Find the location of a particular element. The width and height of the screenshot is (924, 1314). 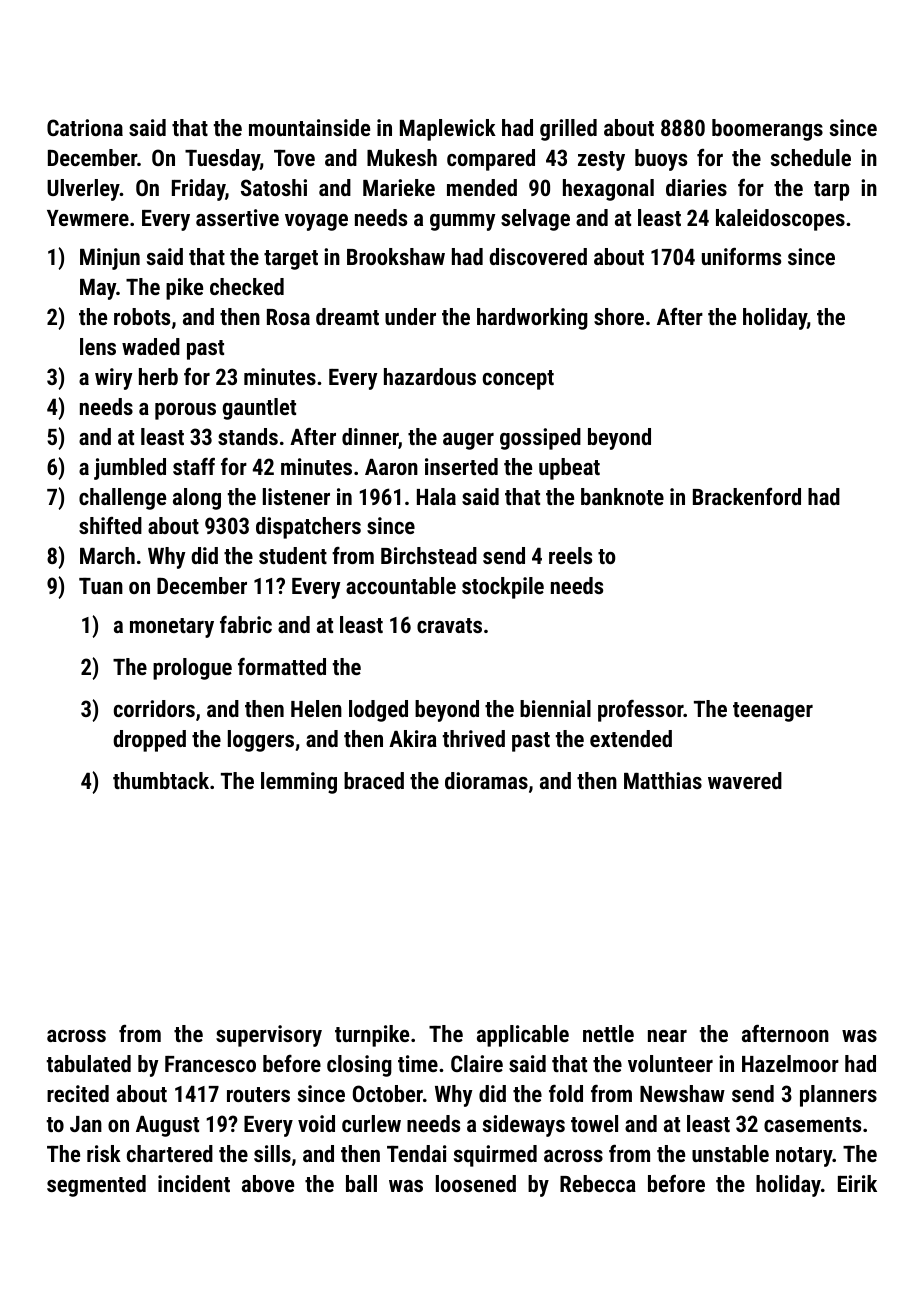

under is located at coordinates (410, 316).
